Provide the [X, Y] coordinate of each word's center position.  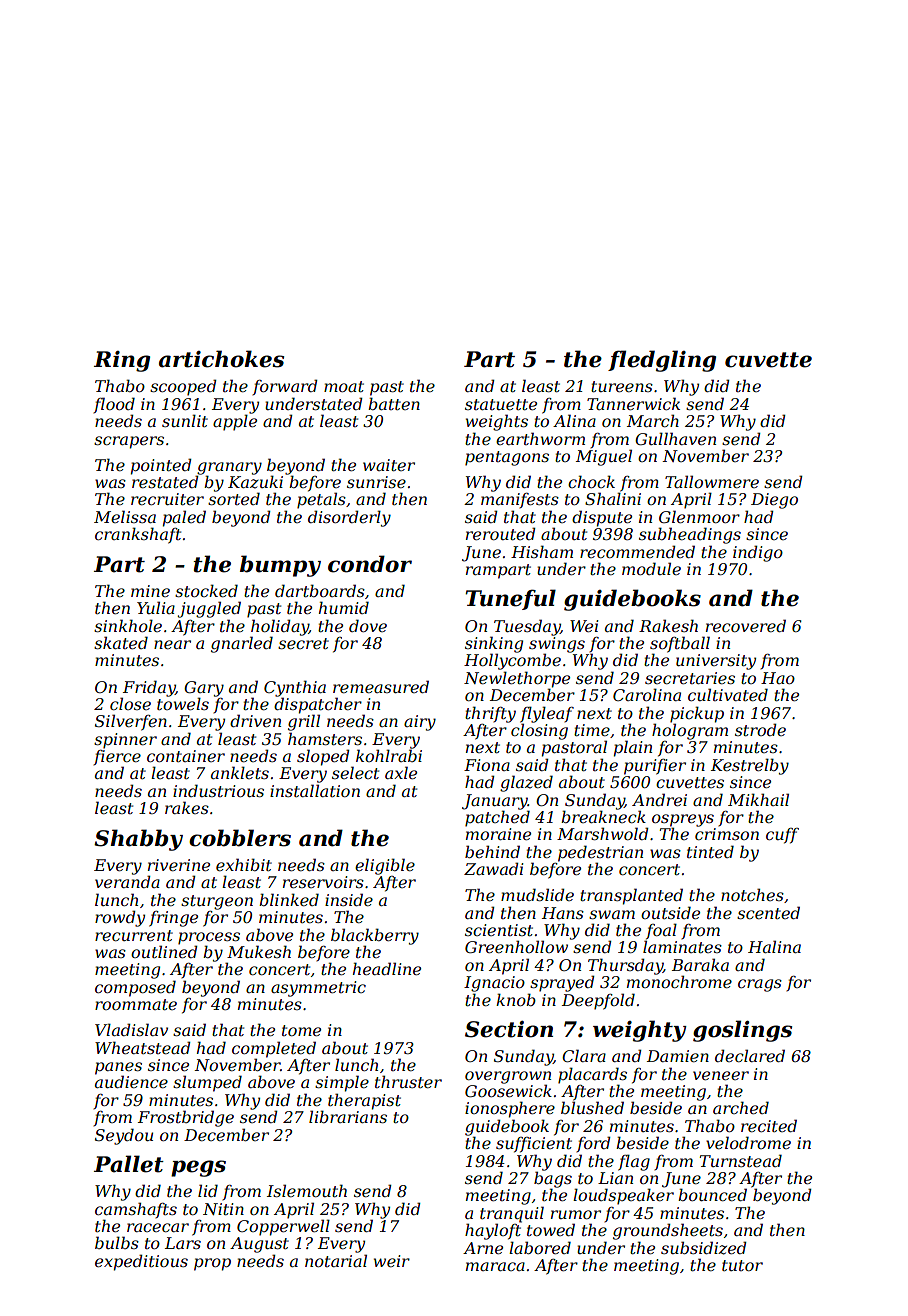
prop [212, 1264]
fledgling [662, 361]
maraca [495, 1266]
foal [661, 931]
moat [344, 386]
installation [315, 790]
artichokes [221, 359]
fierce [117, 757]
